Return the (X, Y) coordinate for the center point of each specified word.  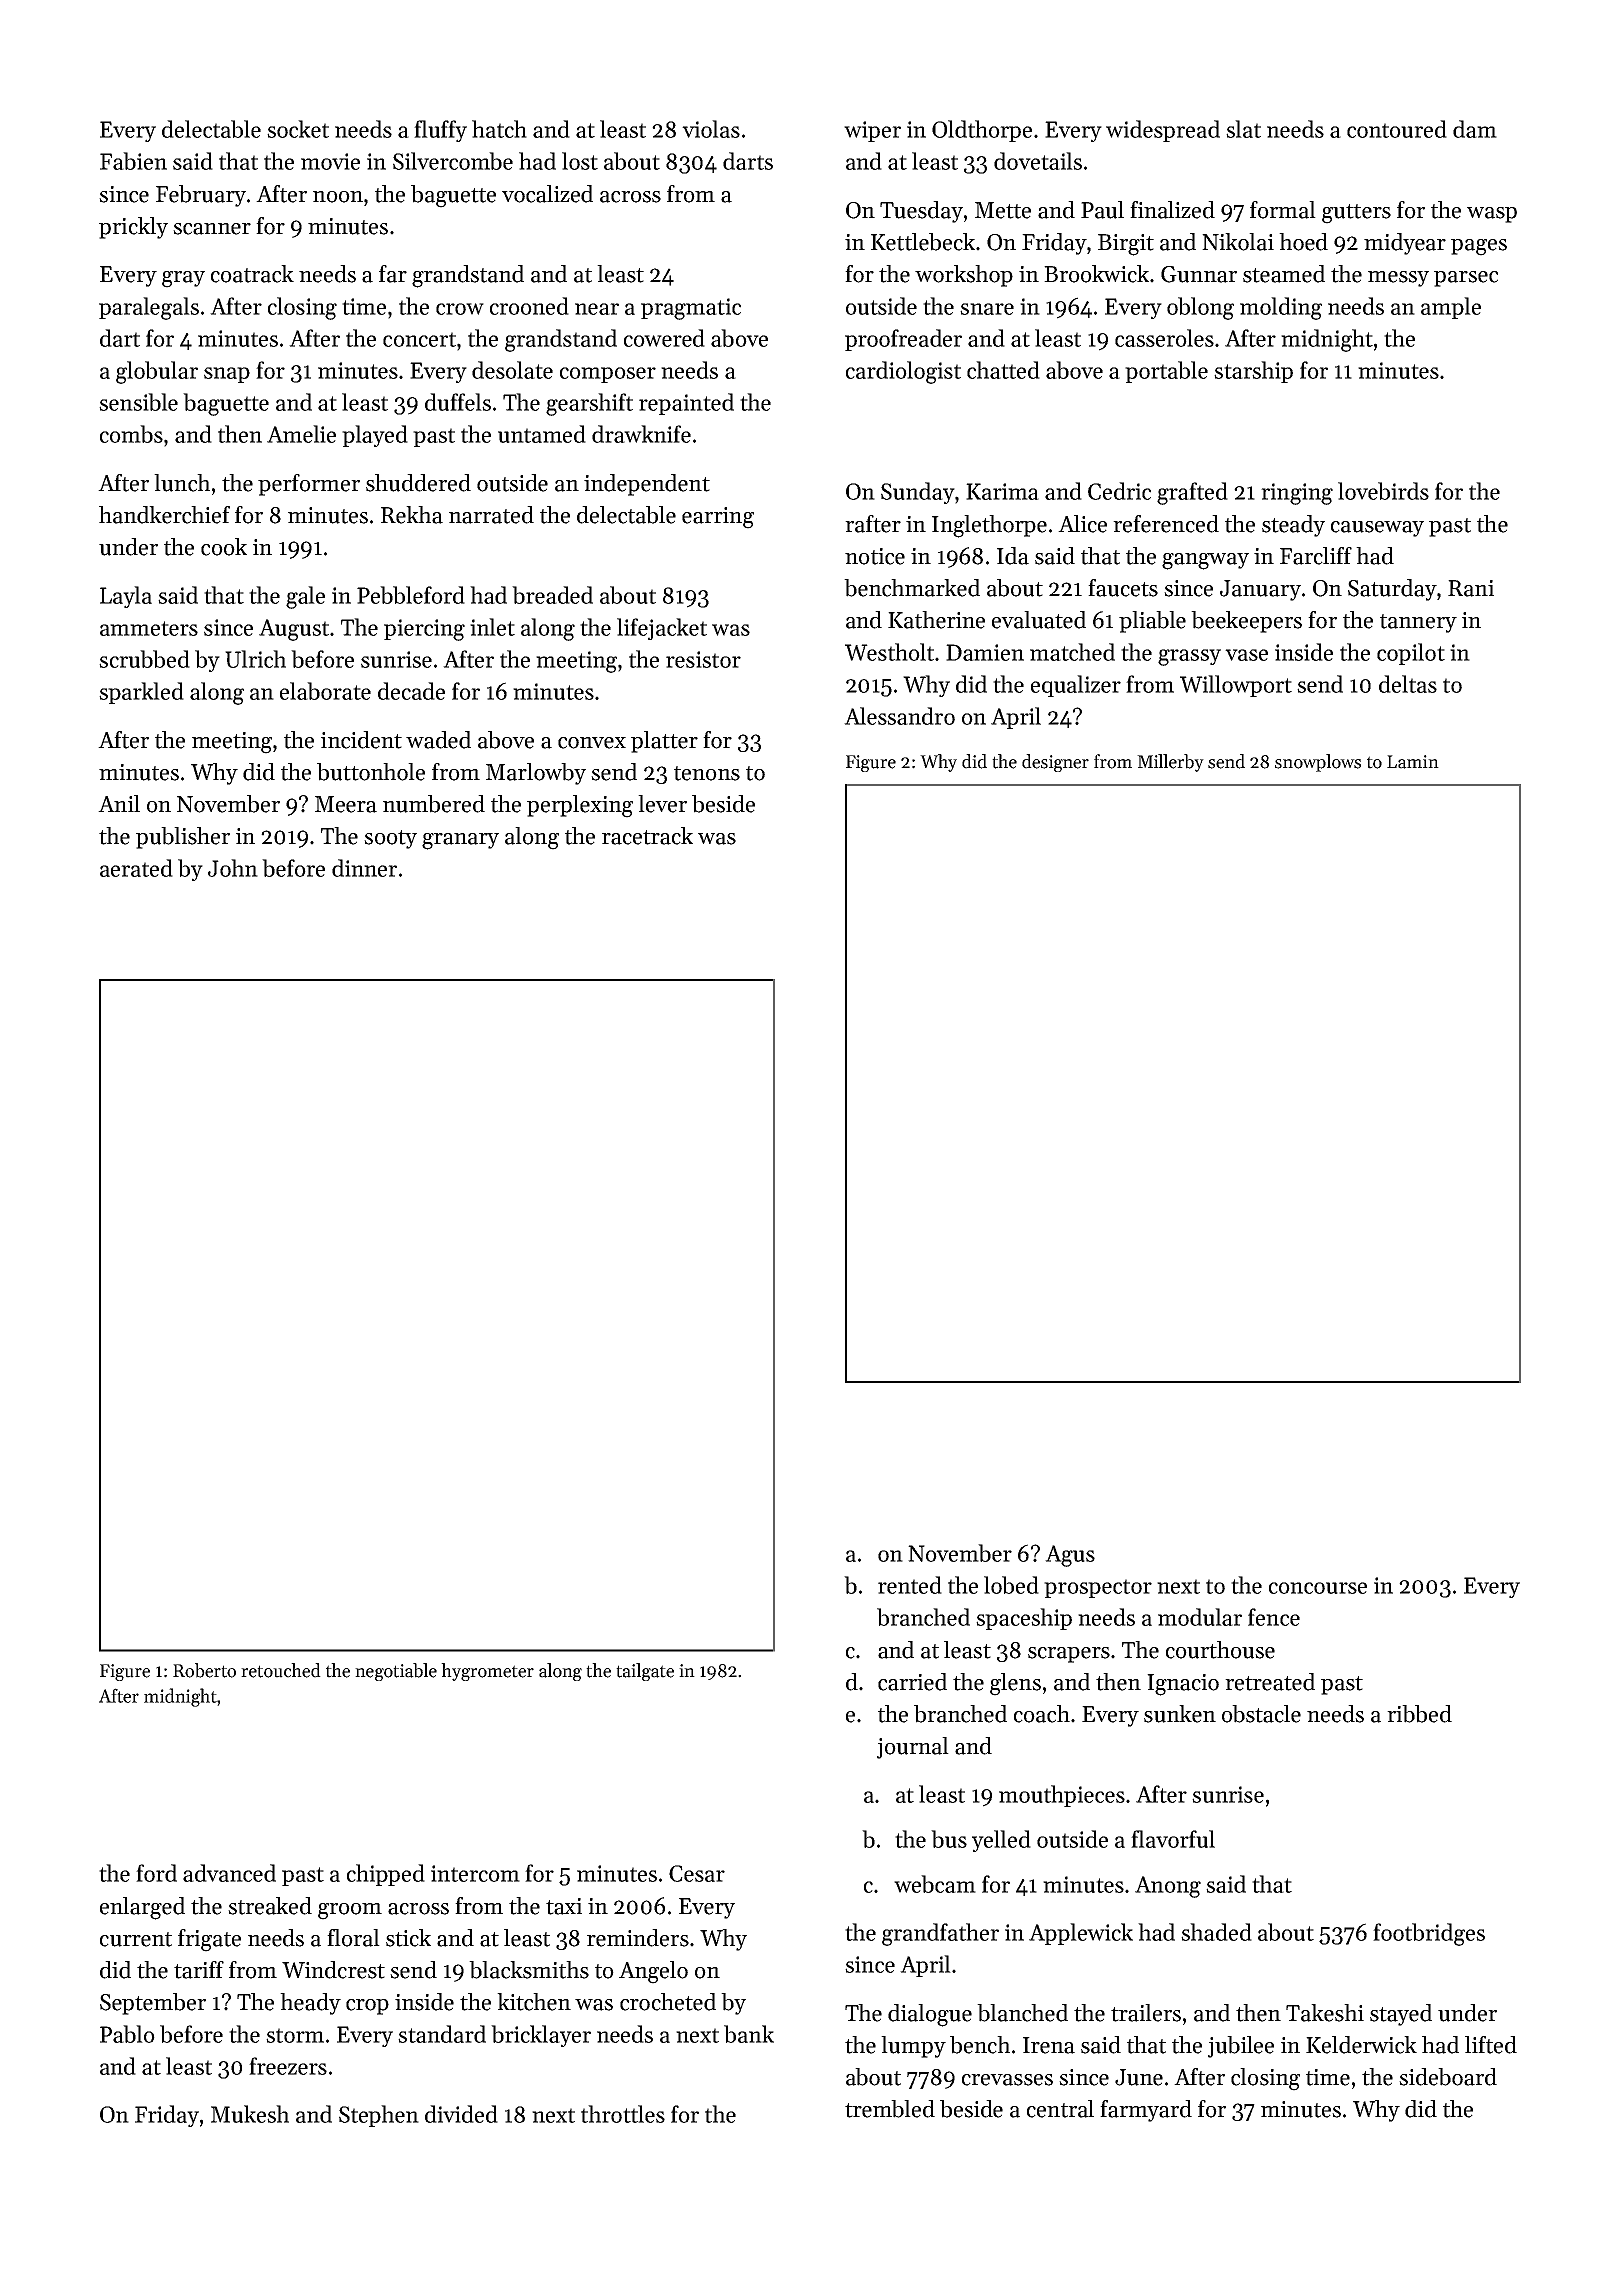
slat (1243, 129)
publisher (183, 838)
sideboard (1448, 2077)
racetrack (647, 836)
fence (1274, 1617)
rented (910, 1585)
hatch (499, 129)
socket (298, 129)
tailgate (645, 1672)
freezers (288, 2066)
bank (749, 2034)
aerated (136, 868)
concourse (1318, 1588)
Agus (1070, 1556)
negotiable (396, 1672)
